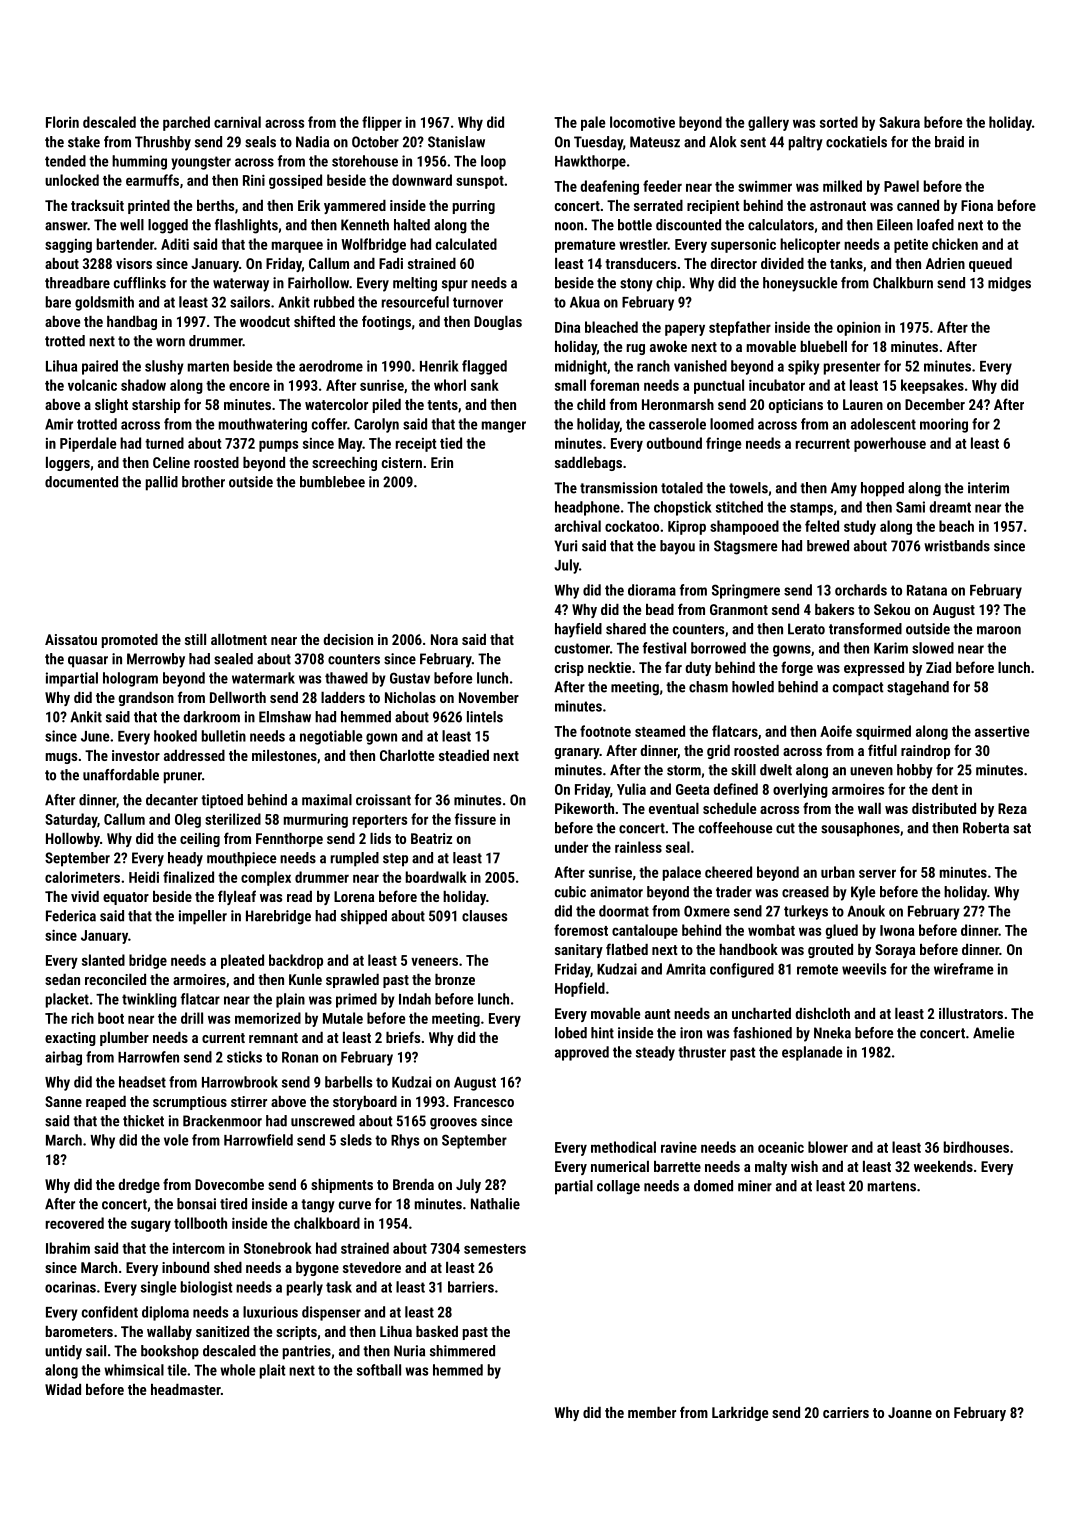 This screenshot has height=1529, width=1081. What do you see at coordinates (804, 1166) in the screenshot?
I see `wish` at bounding box center [804, 1166].
